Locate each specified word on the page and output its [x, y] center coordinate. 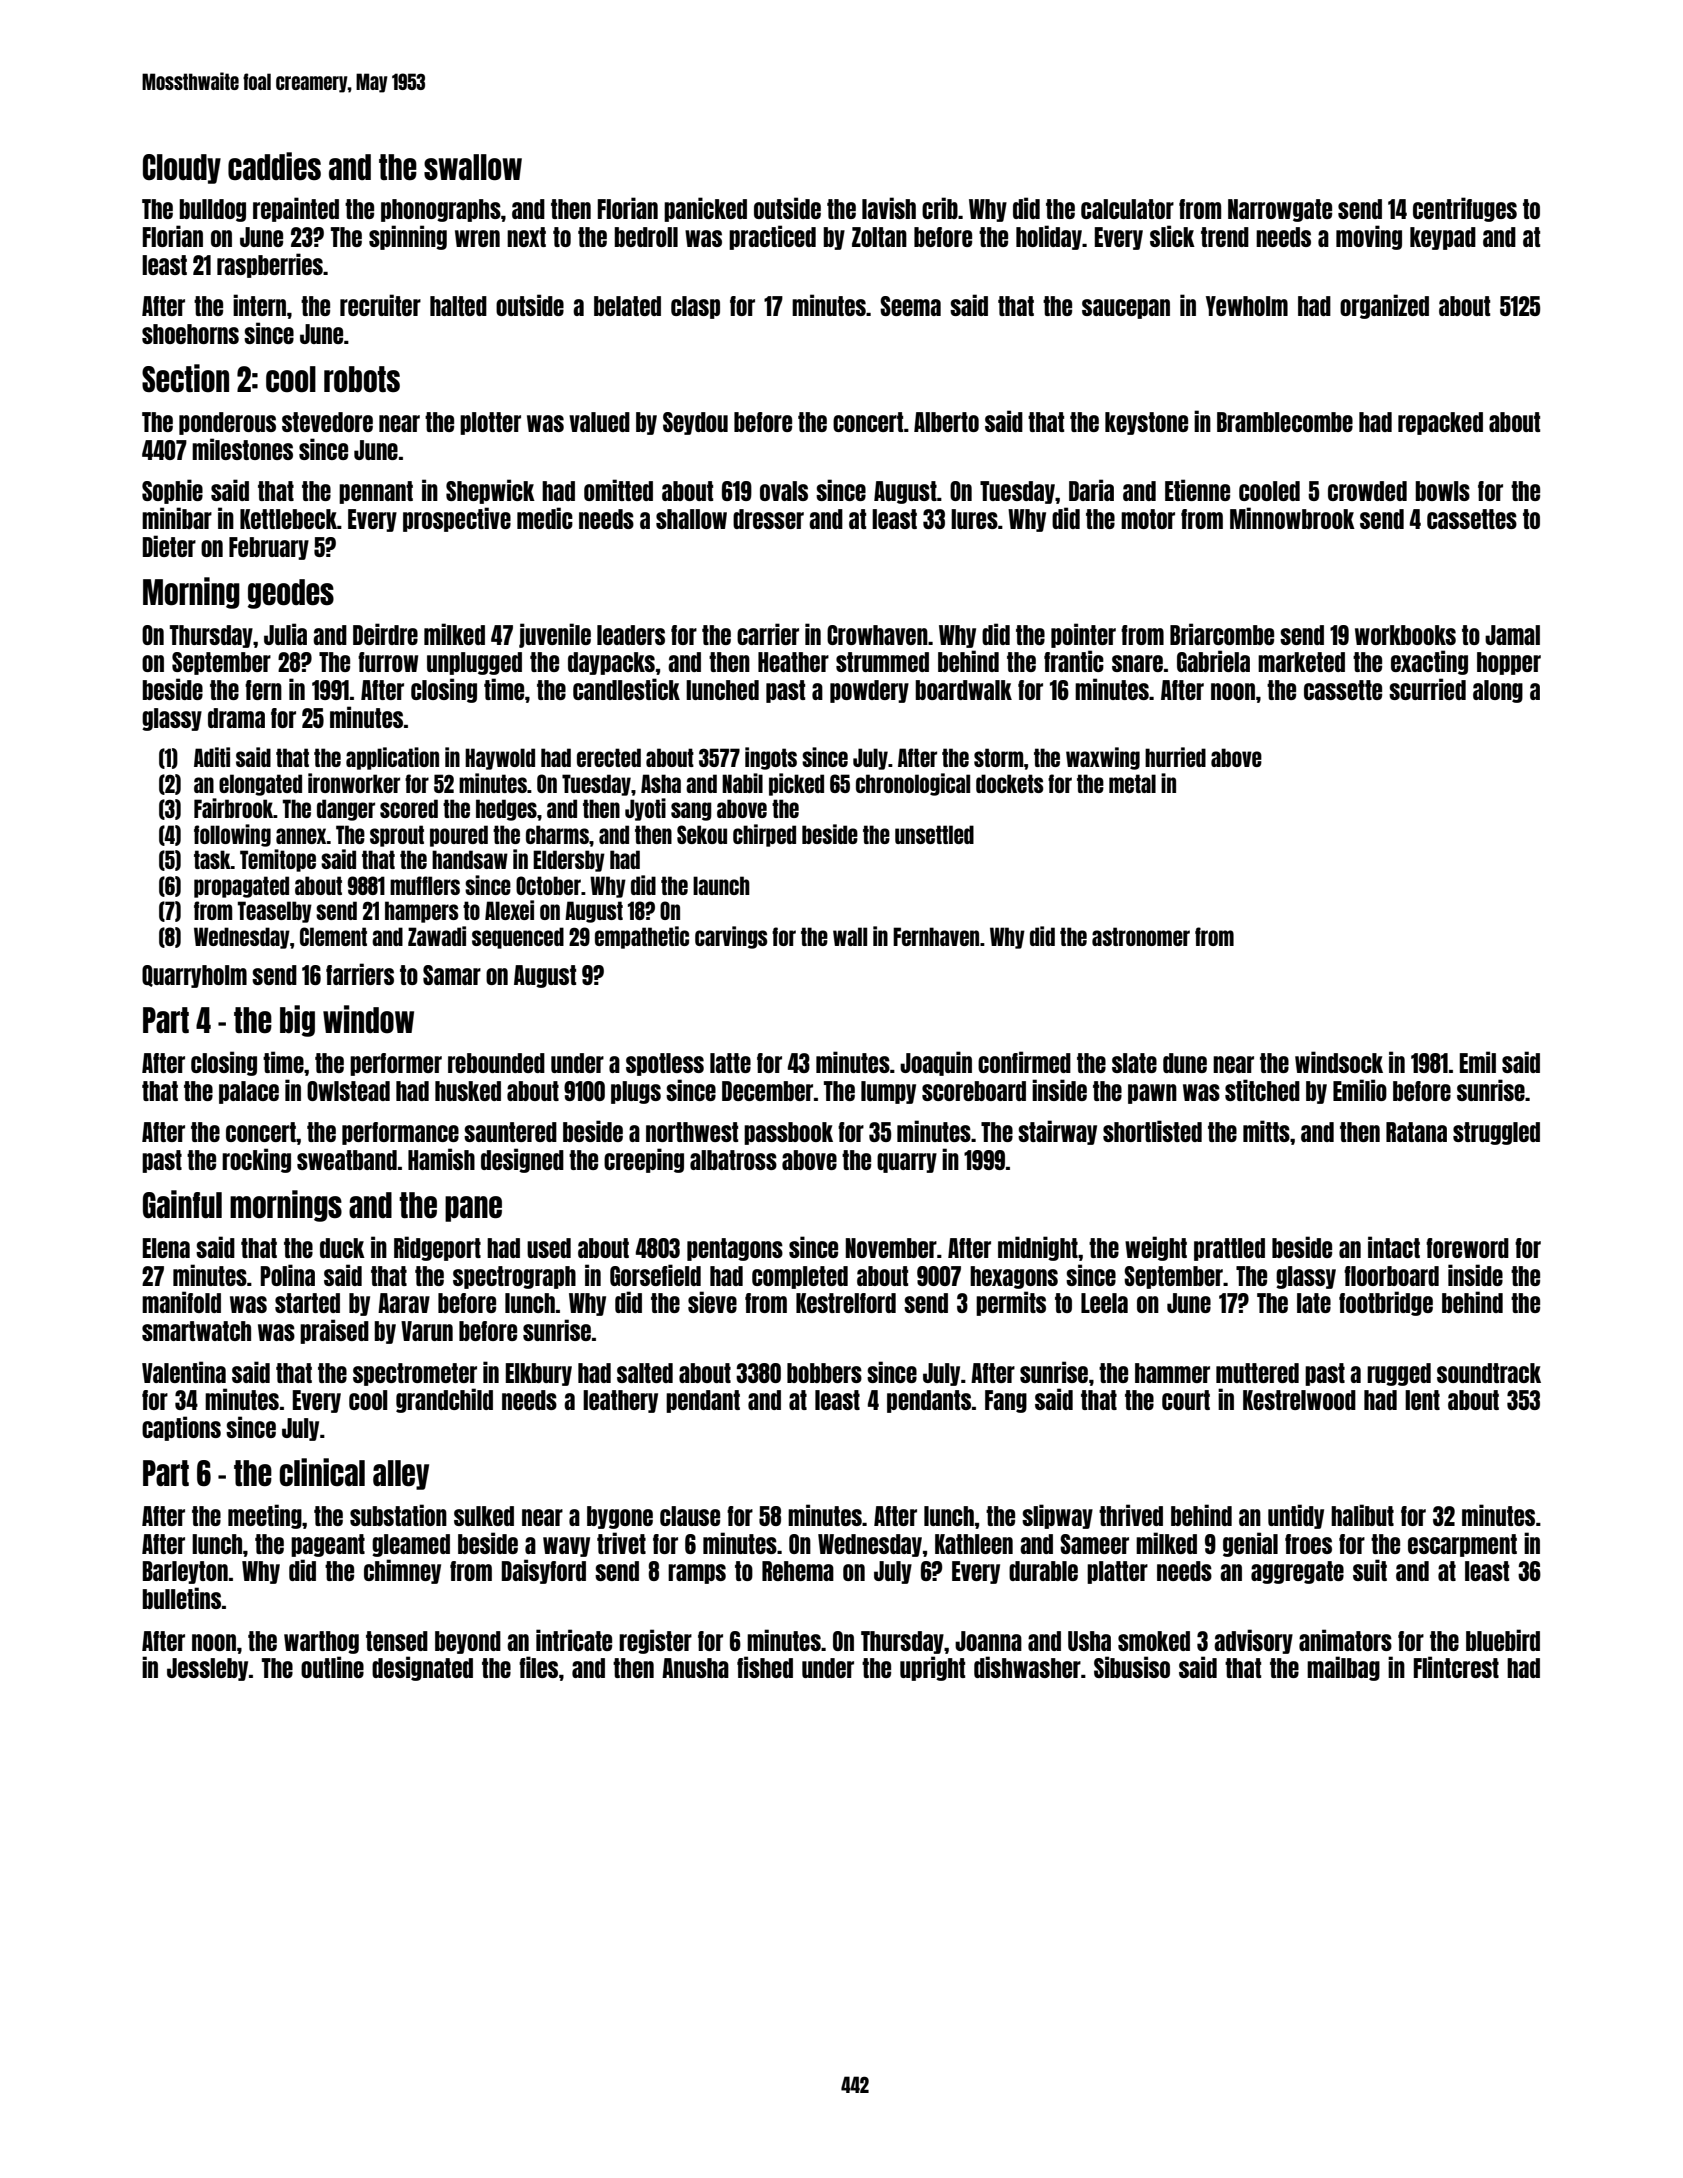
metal [1132, 783]
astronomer [1141, 936]
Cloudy [182, 169]
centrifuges [1465, 209]
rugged [1399, 1374]
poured [459, 836]
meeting [265, 1516]
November [891, 1248]
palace [249, 1092]
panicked [705, 209]
